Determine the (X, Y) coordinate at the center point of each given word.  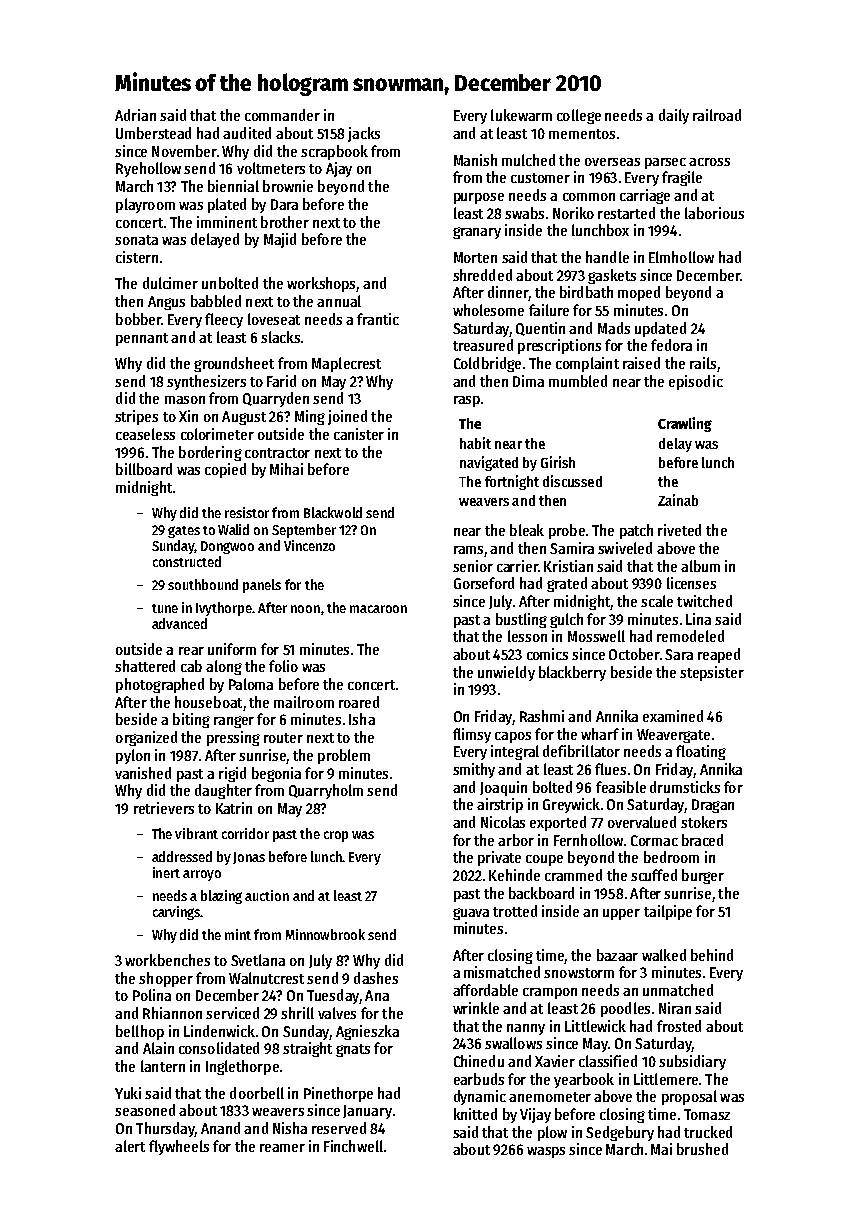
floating (701, 752)
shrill (297, 1013)
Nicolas (503, 822)
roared (359, 702)
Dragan (713, 806)
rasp (467, 401)
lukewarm (521, 115)
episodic (696, 382)
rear (191, 651)
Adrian (135, 115)
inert (166, 872)
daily (674, 116)
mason (185, 400)
